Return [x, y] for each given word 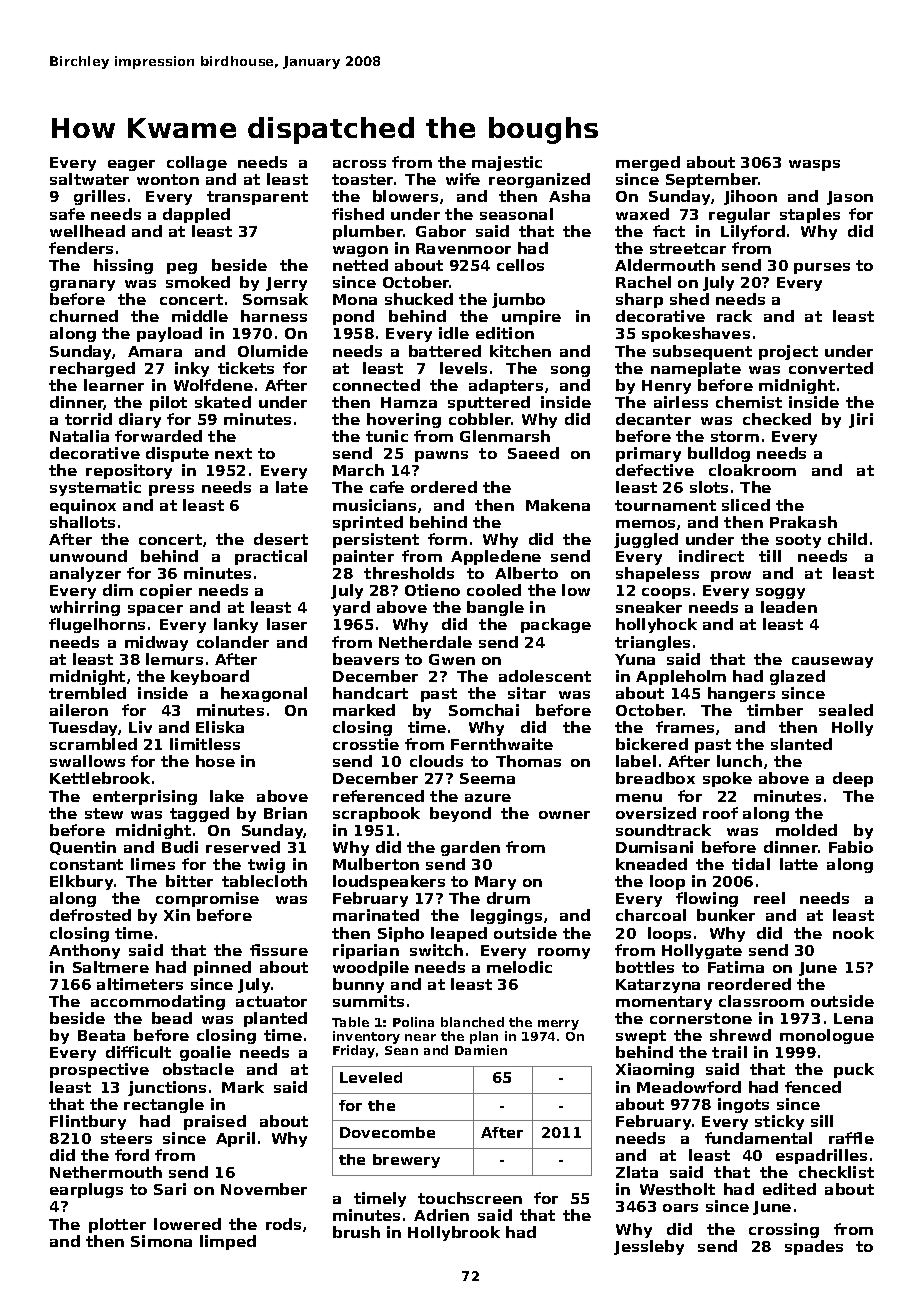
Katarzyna [658, 986]
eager [131, 165]
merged [648, 163]
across [359, 164]
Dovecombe [387, 1132]
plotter [117, 1225]
